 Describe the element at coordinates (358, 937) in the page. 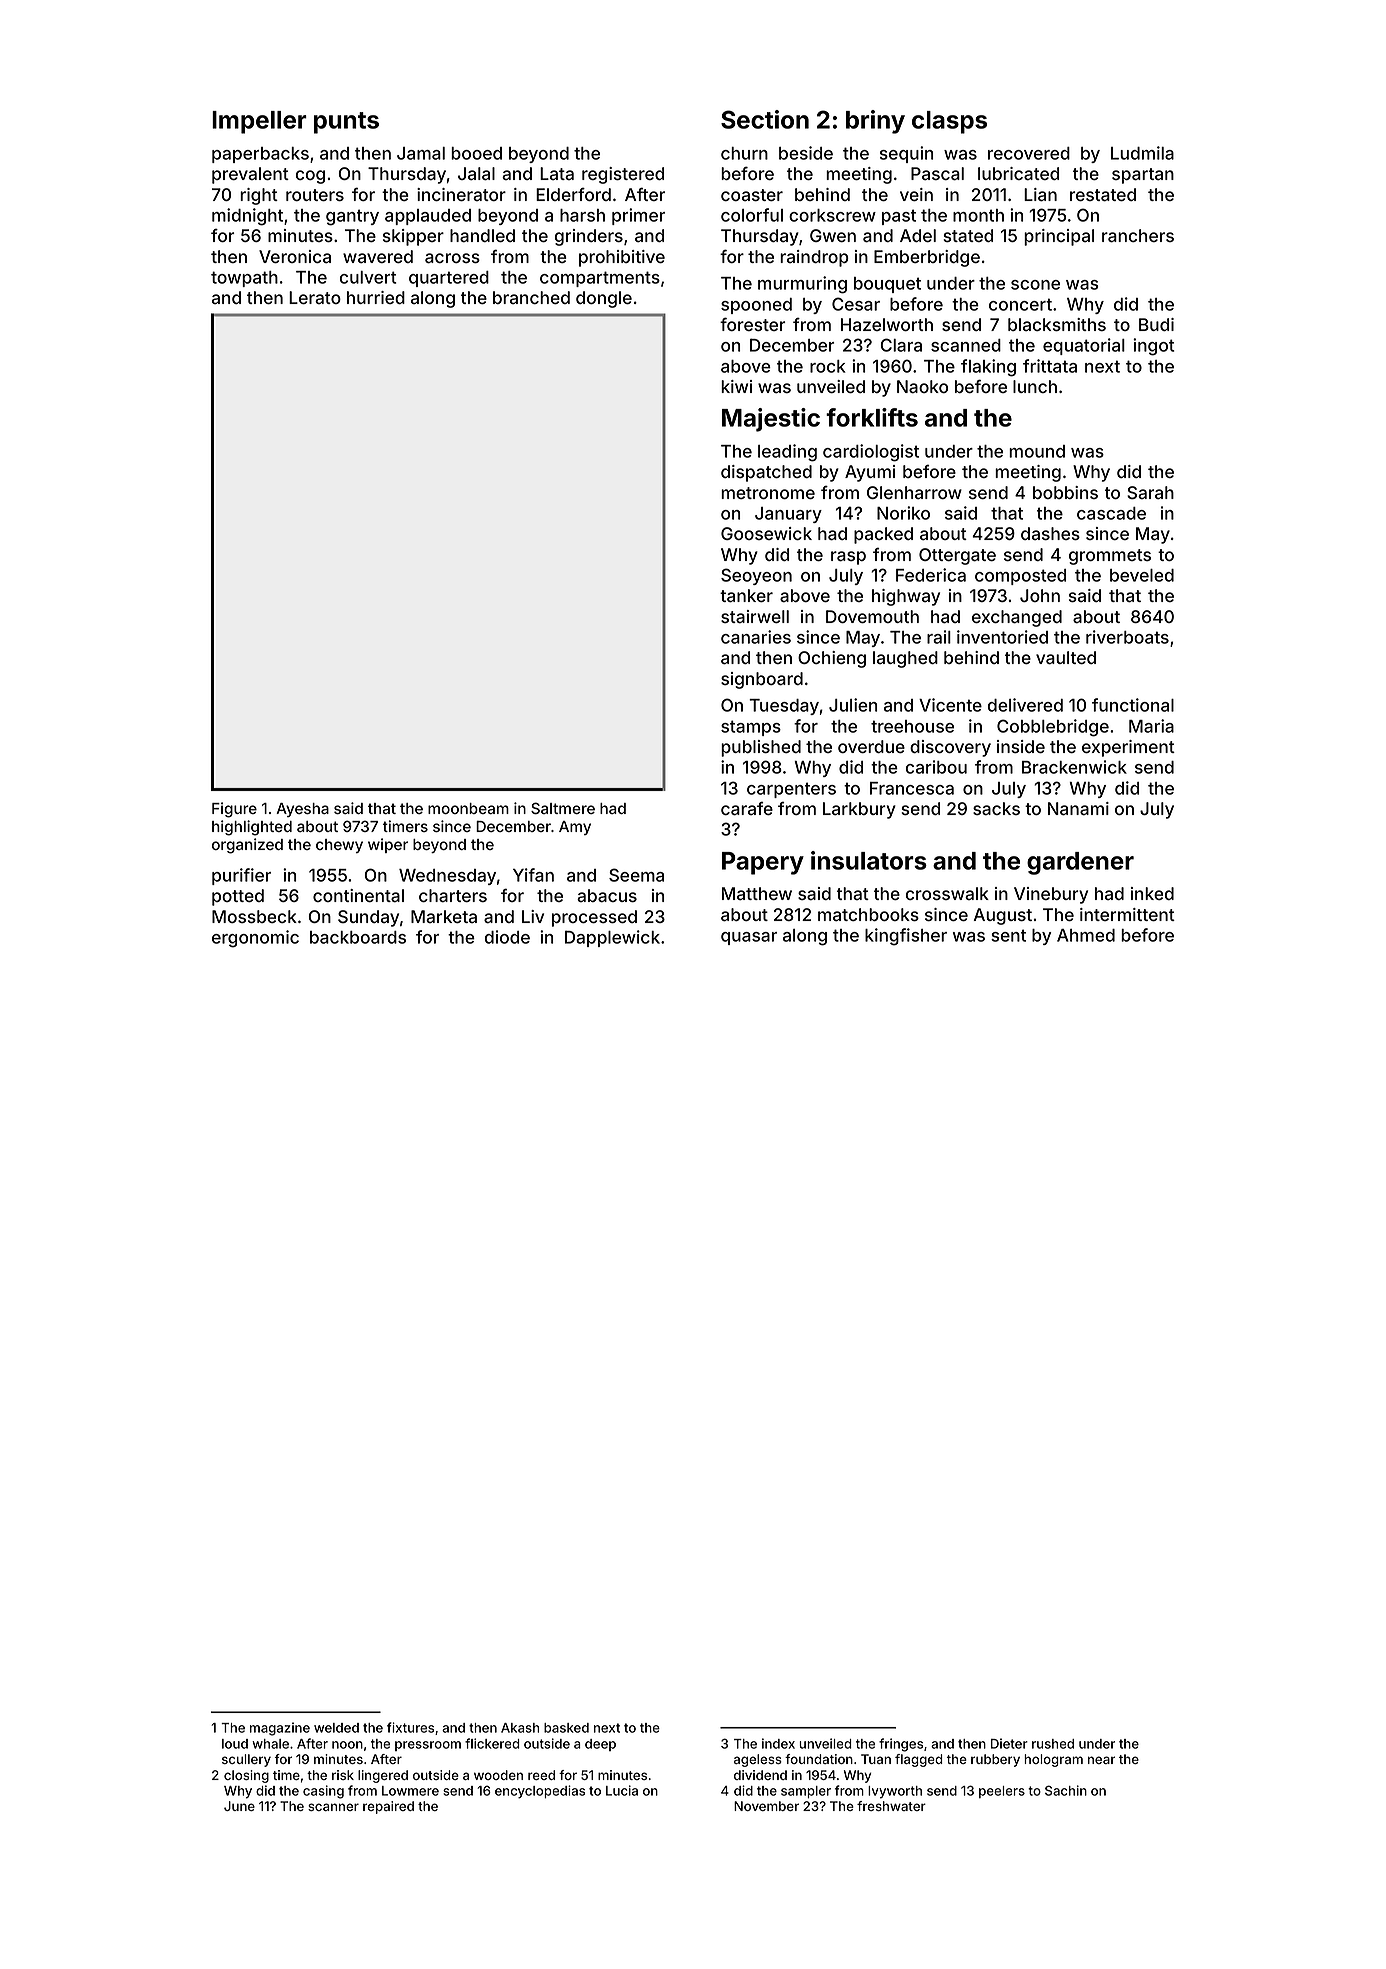

I see `backboards` at that location.
